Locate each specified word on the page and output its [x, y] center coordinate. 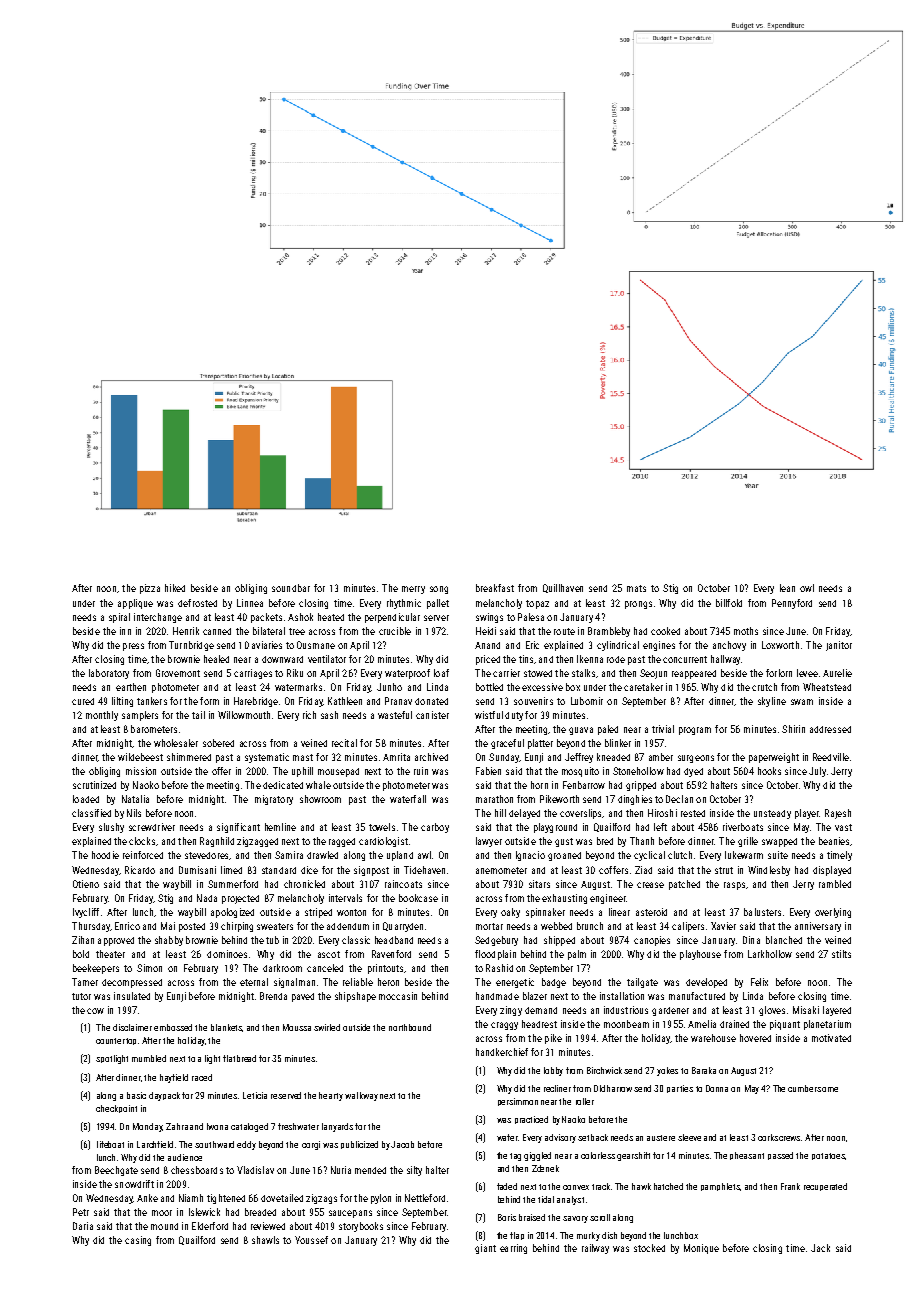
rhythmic [404, 604]
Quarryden [403, 927]
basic [136, 1095]
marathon [494, 799]
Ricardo [140, 870]
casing [138, 1241]
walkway [361, 1096]
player [807, 814]
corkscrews [779, 1137]
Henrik [186, 631]
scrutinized [94, 785]
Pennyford [792, 604]
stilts [841, 954]
